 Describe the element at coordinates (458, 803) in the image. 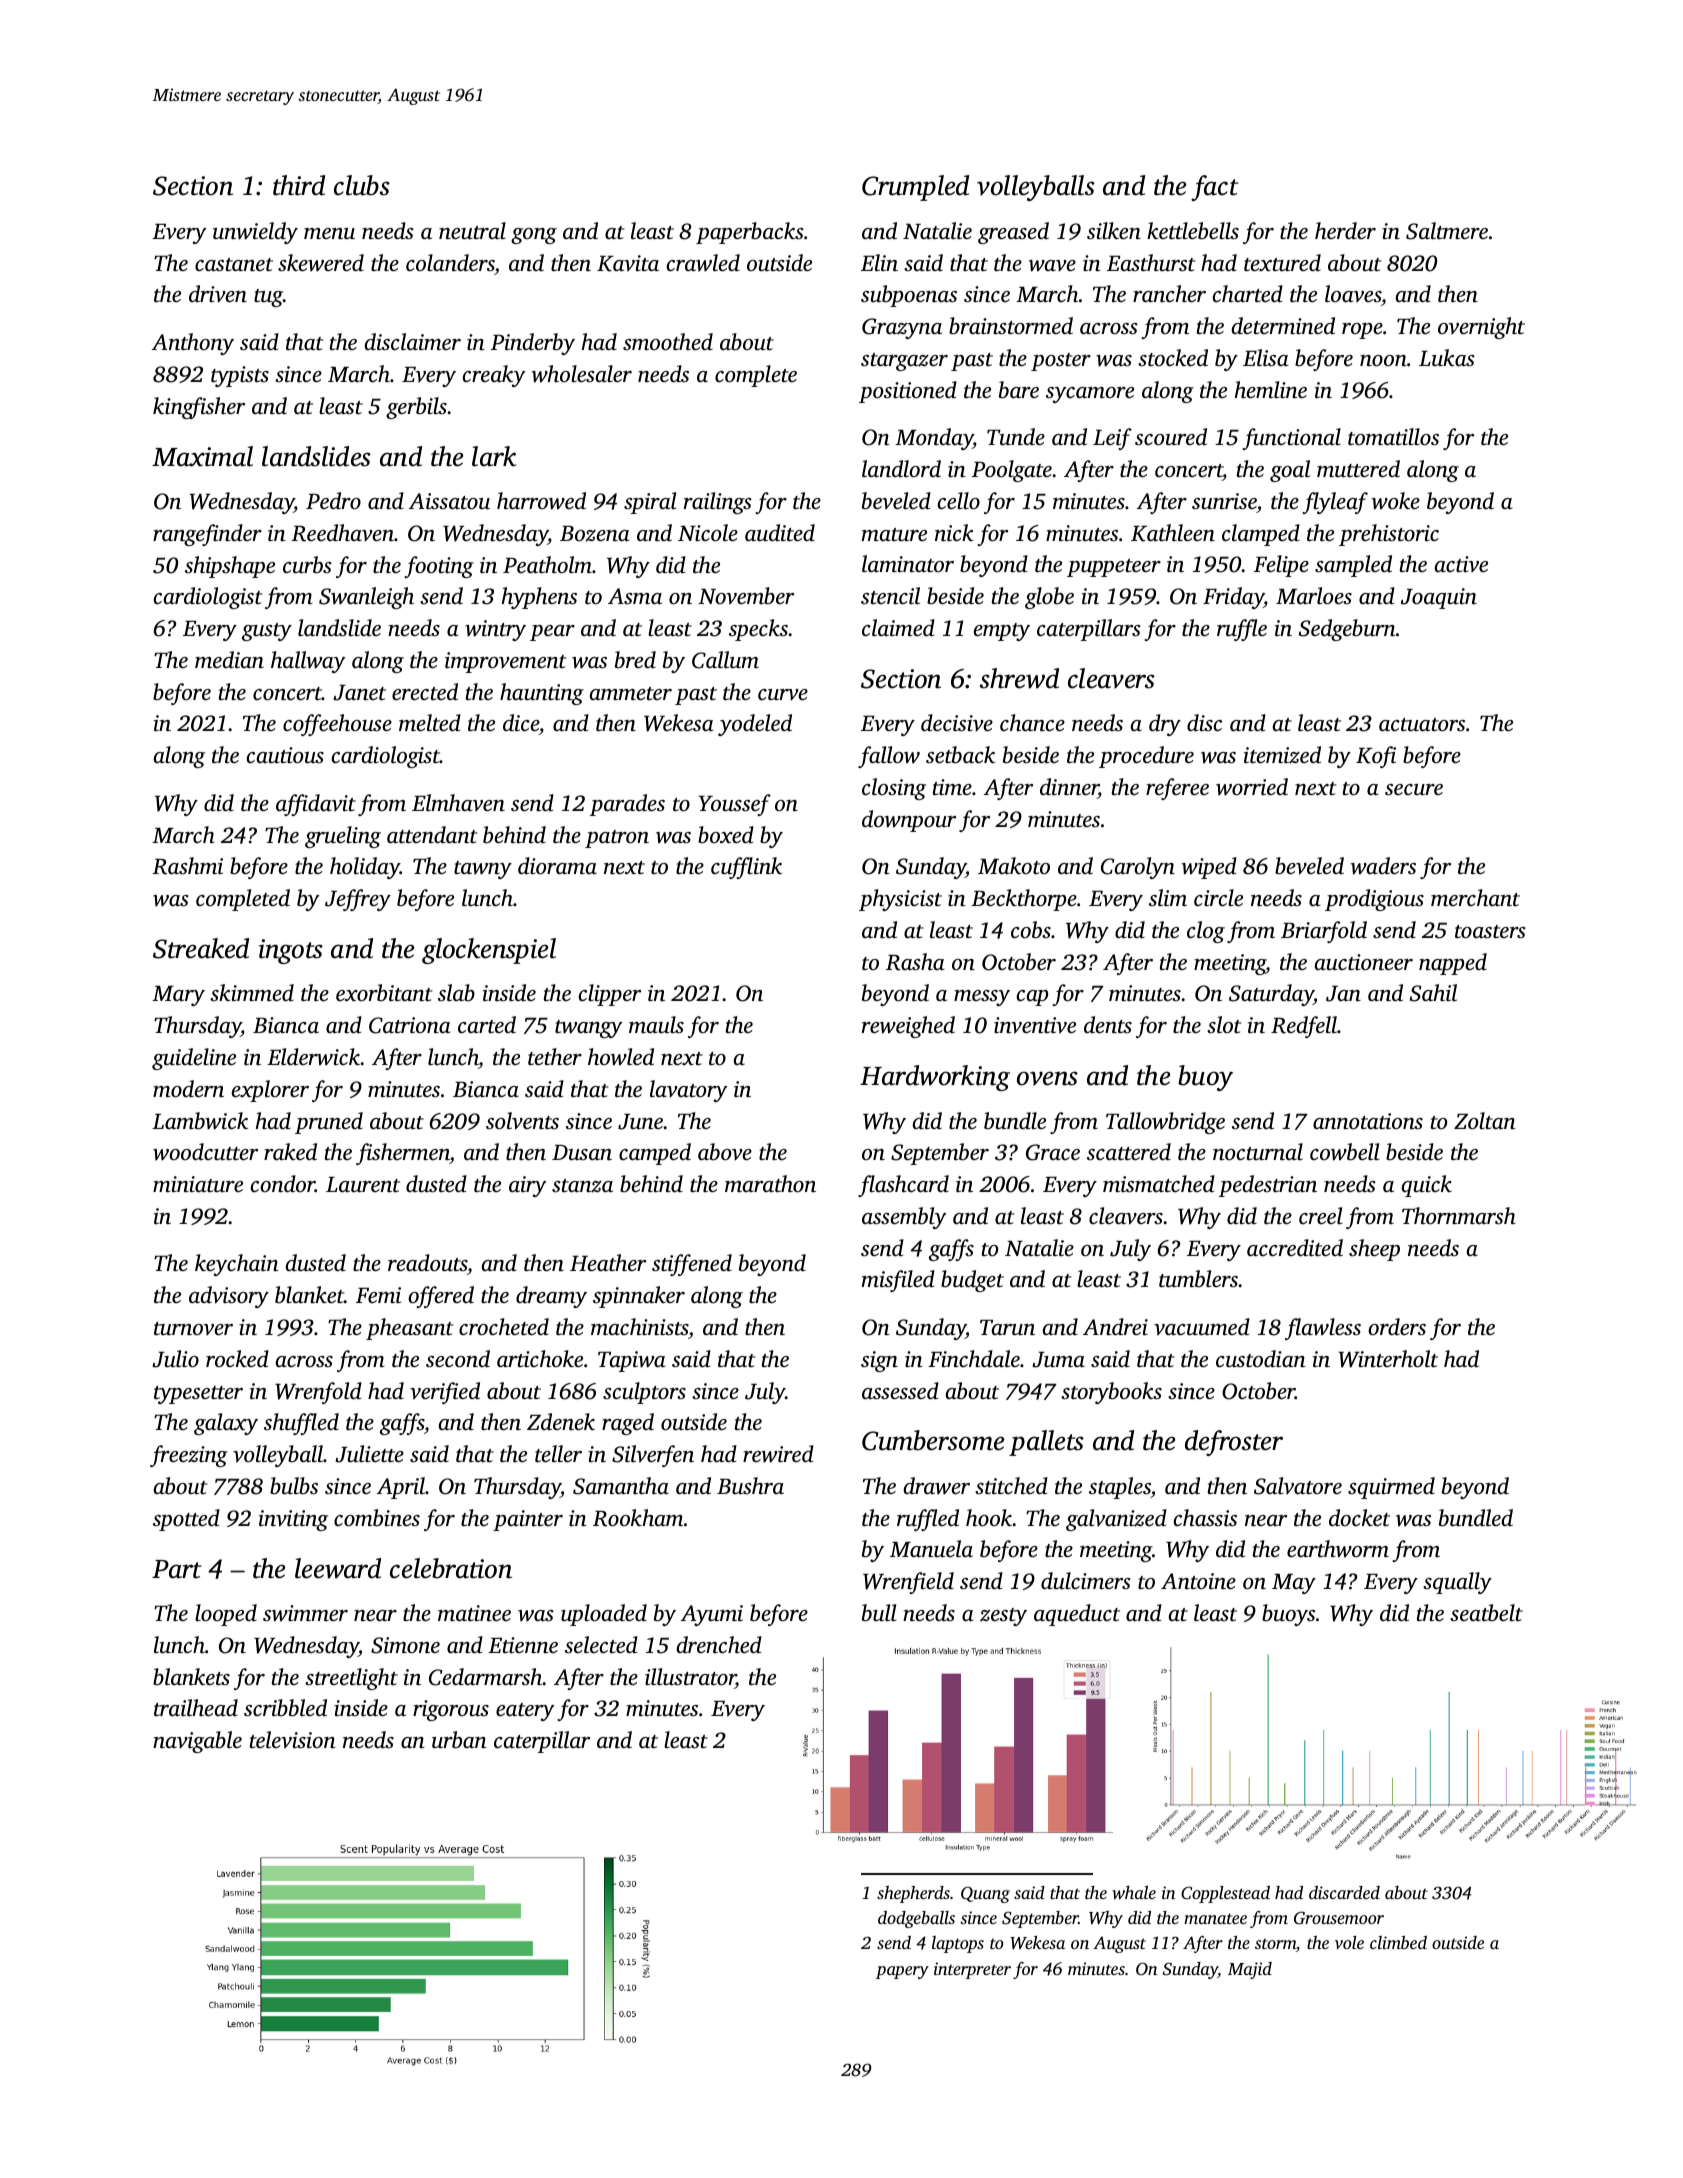

I see `Elmhaven` at that location.
